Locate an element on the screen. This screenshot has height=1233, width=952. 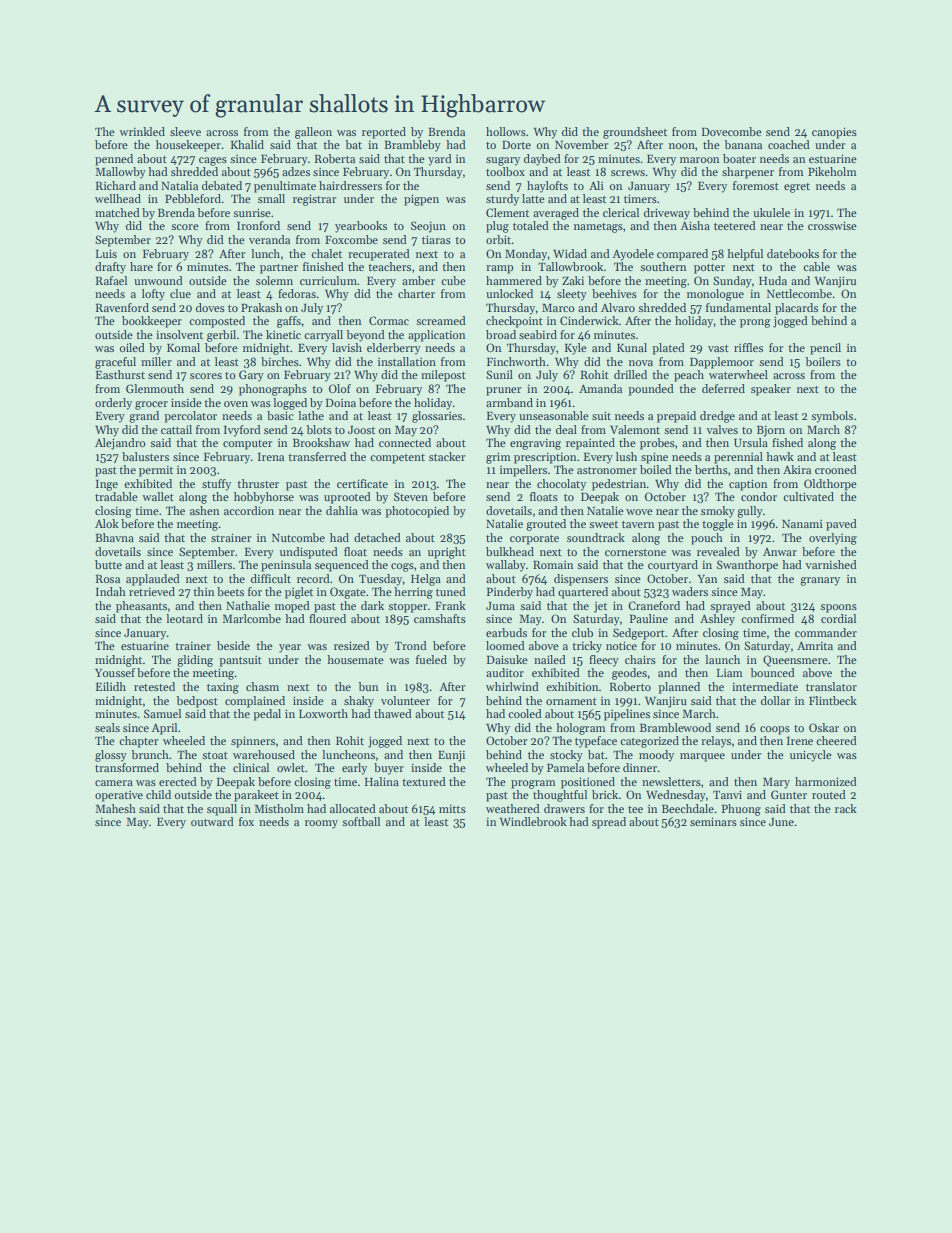
peach is located at coordinates (689, 376).
